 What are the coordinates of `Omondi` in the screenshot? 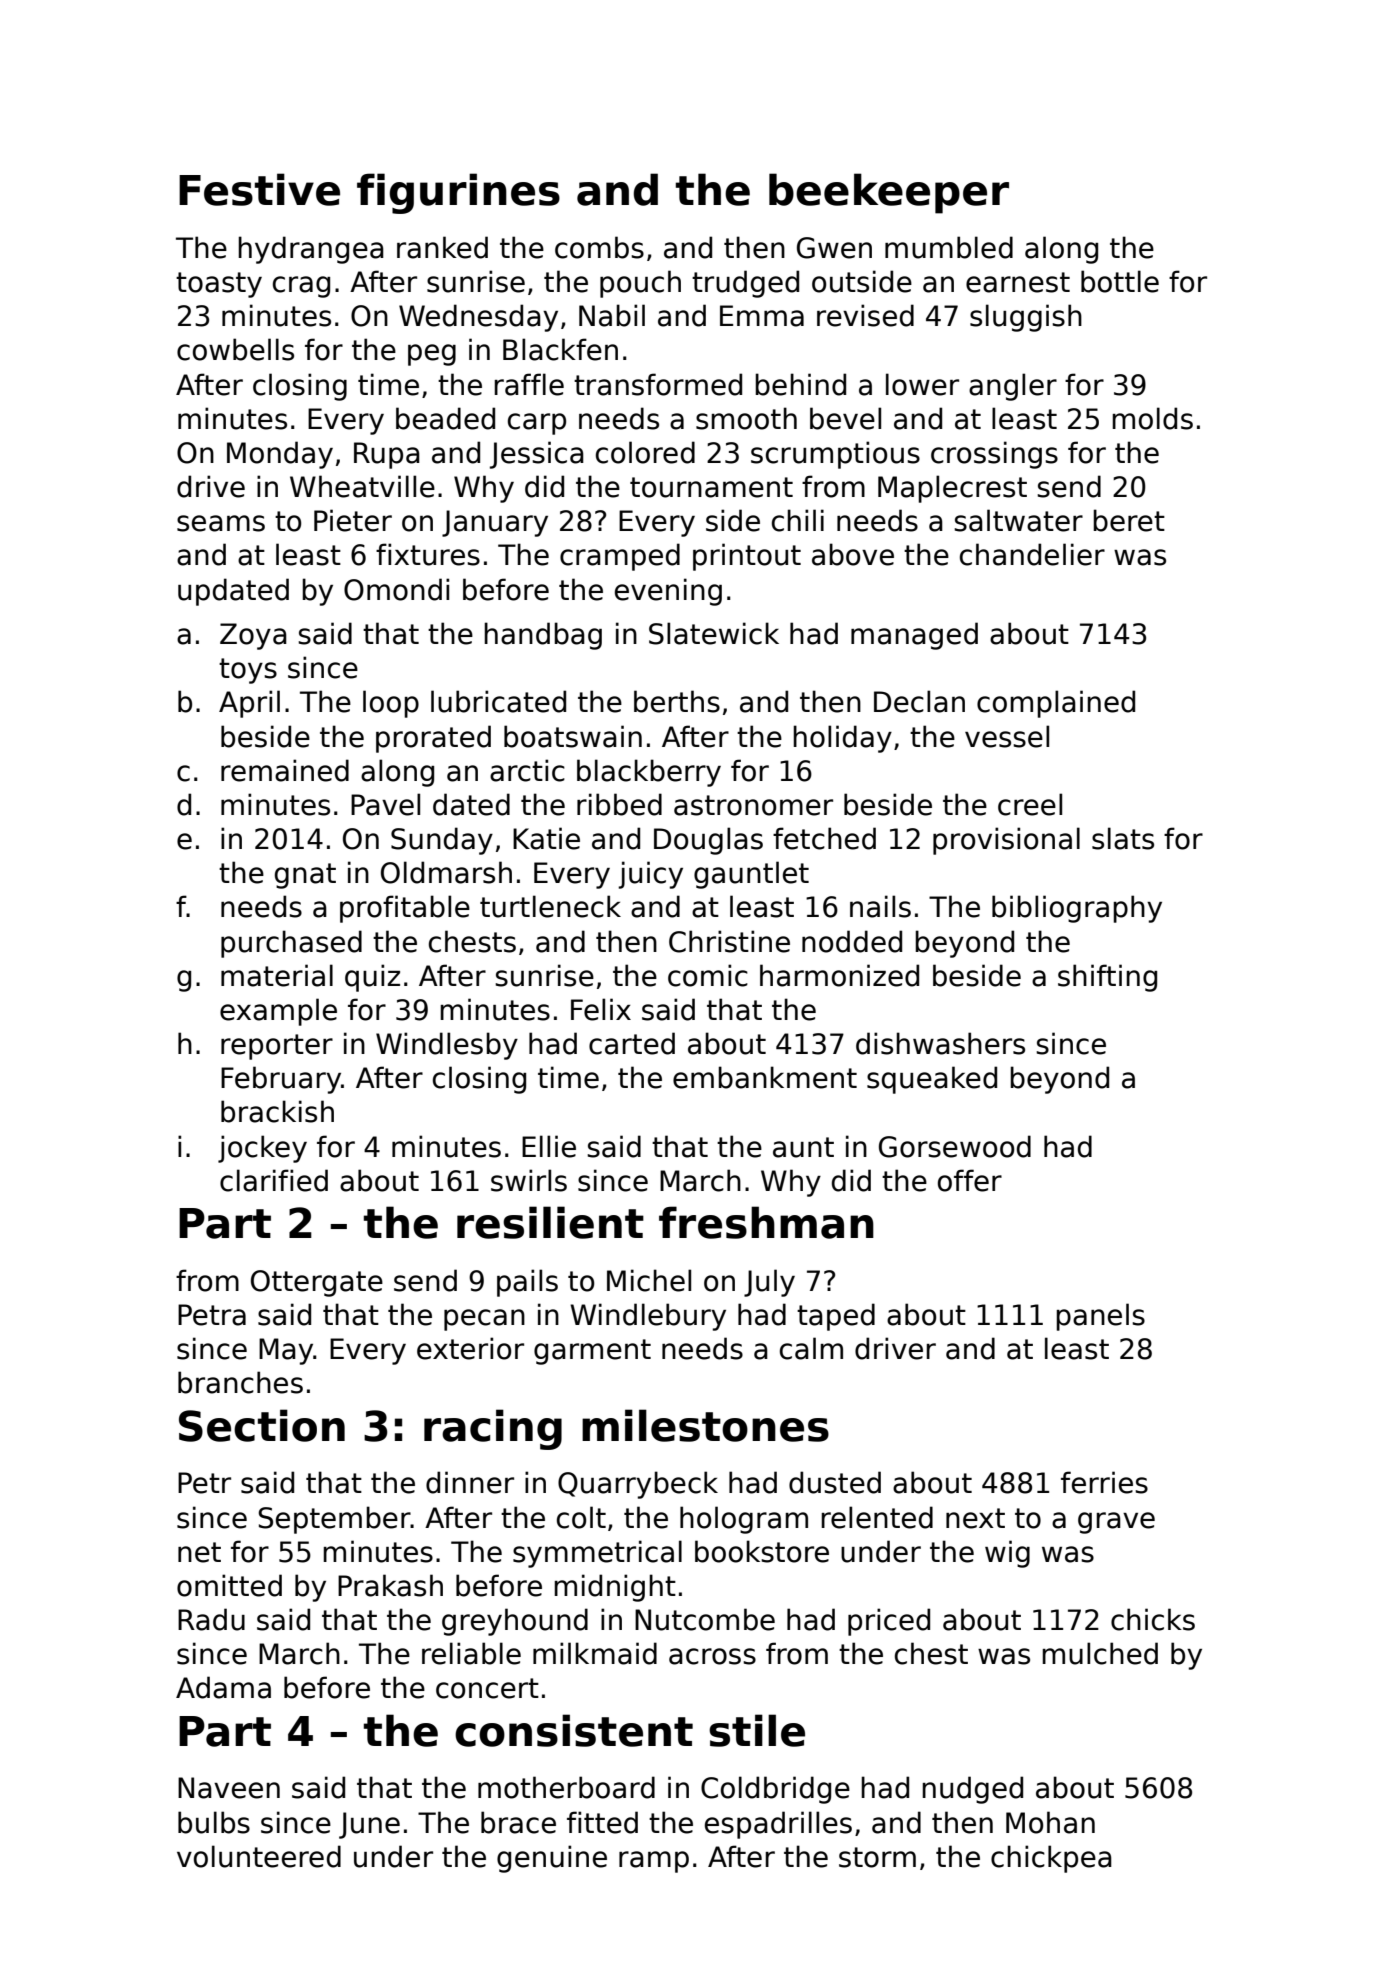 It's located at (396, 589).
